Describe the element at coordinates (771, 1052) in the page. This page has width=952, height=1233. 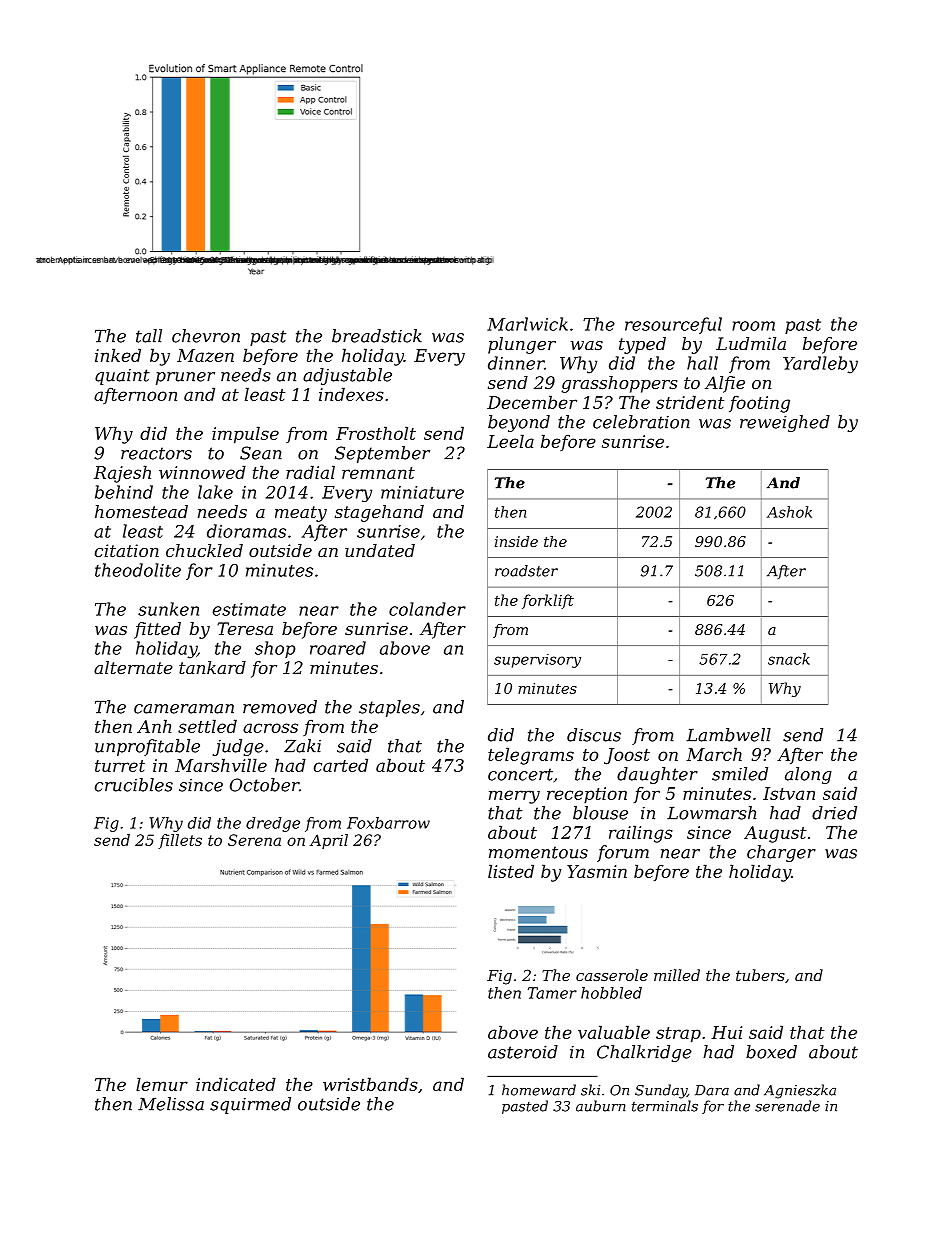
I see `boxed` at that location.
